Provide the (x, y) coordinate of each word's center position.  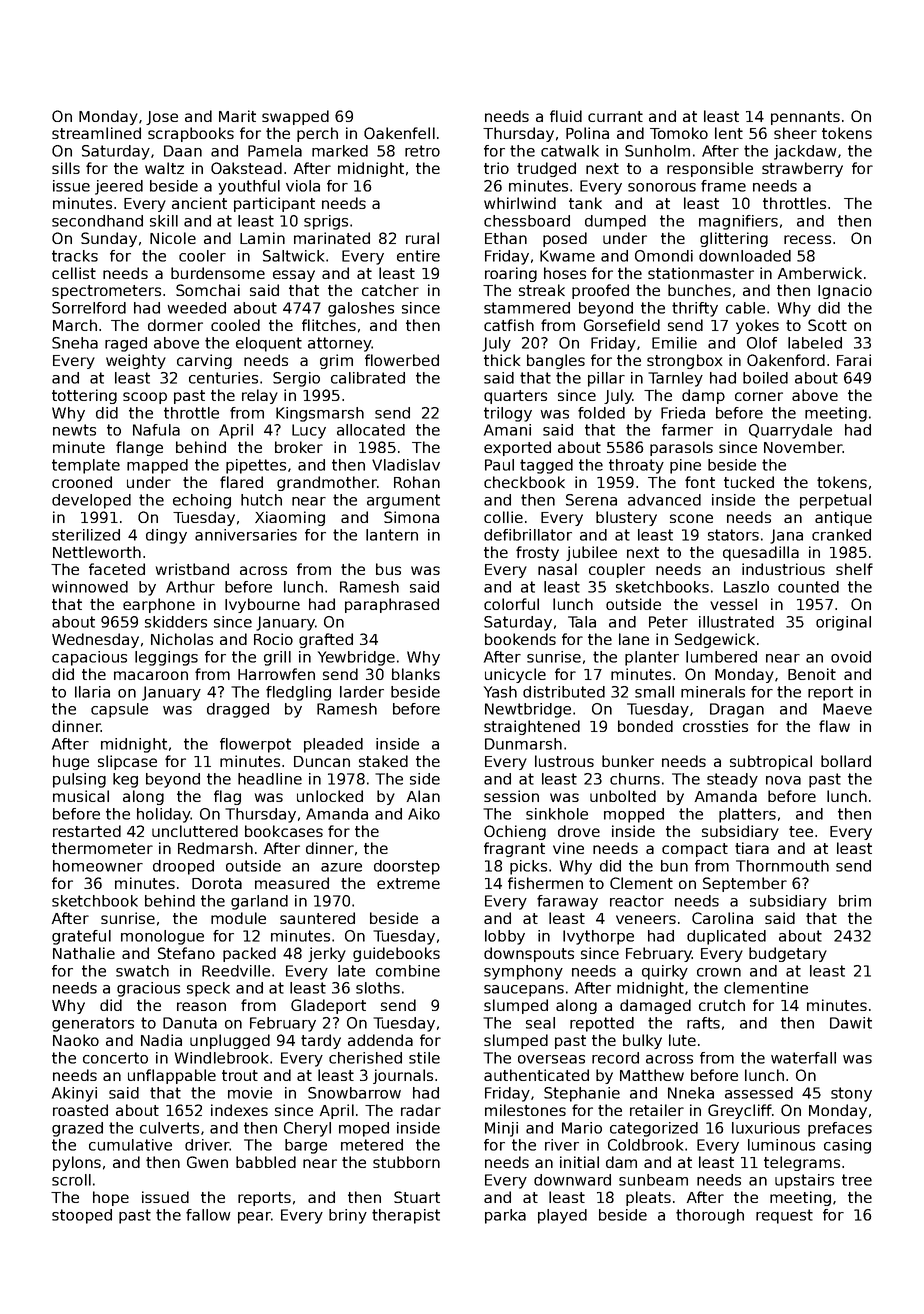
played (562, 1216)
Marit (237, 116)
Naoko (76, 1040)
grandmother (327, 483)
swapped (295, 117)
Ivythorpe (598, 937)
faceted (117, 569)
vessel (733, 604)
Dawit (851, 1023)
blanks (416, 674)
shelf (854, 569)
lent (729, 133)
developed (91, 501)
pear (254, 1218)
